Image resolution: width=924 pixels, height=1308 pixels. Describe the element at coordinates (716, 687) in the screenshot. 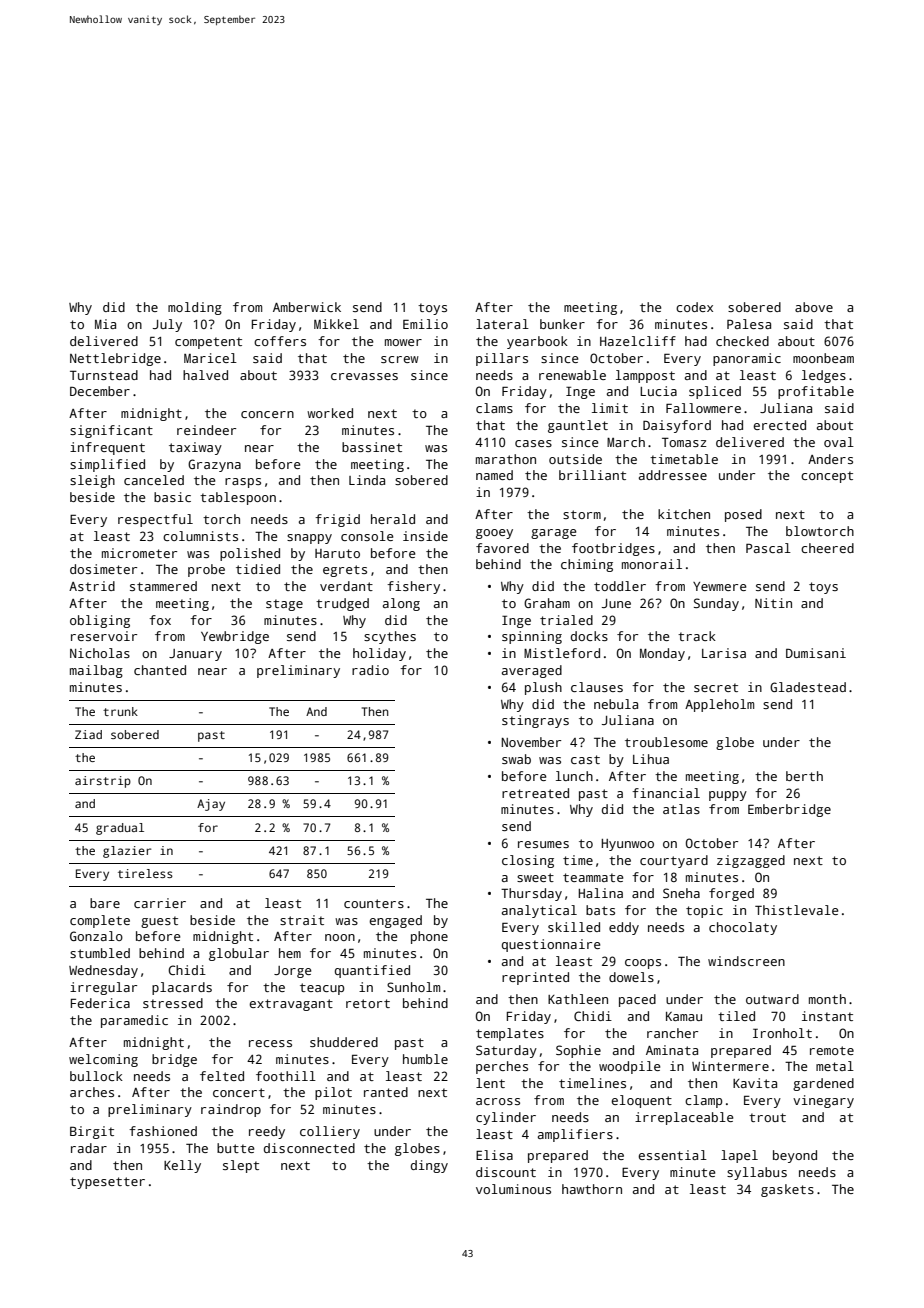

I see `secret` at that location.
